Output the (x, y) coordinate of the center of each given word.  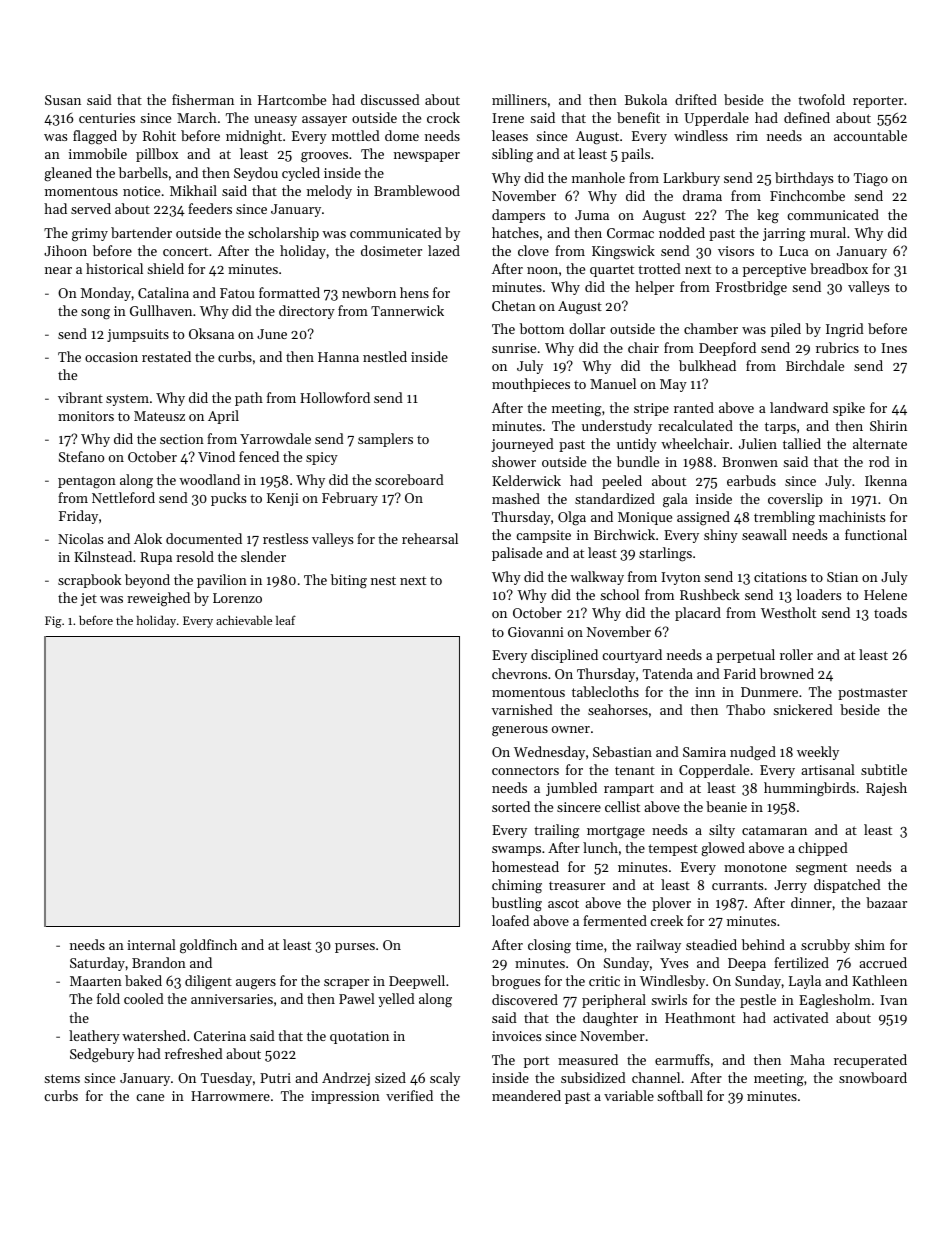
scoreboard (409, 479)
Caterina (220, 1036)
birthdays (804, 179)
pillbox (157, 155)
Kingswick (623, 252)
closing (549, 946)
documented (204, 538)
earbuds (751, 480)
